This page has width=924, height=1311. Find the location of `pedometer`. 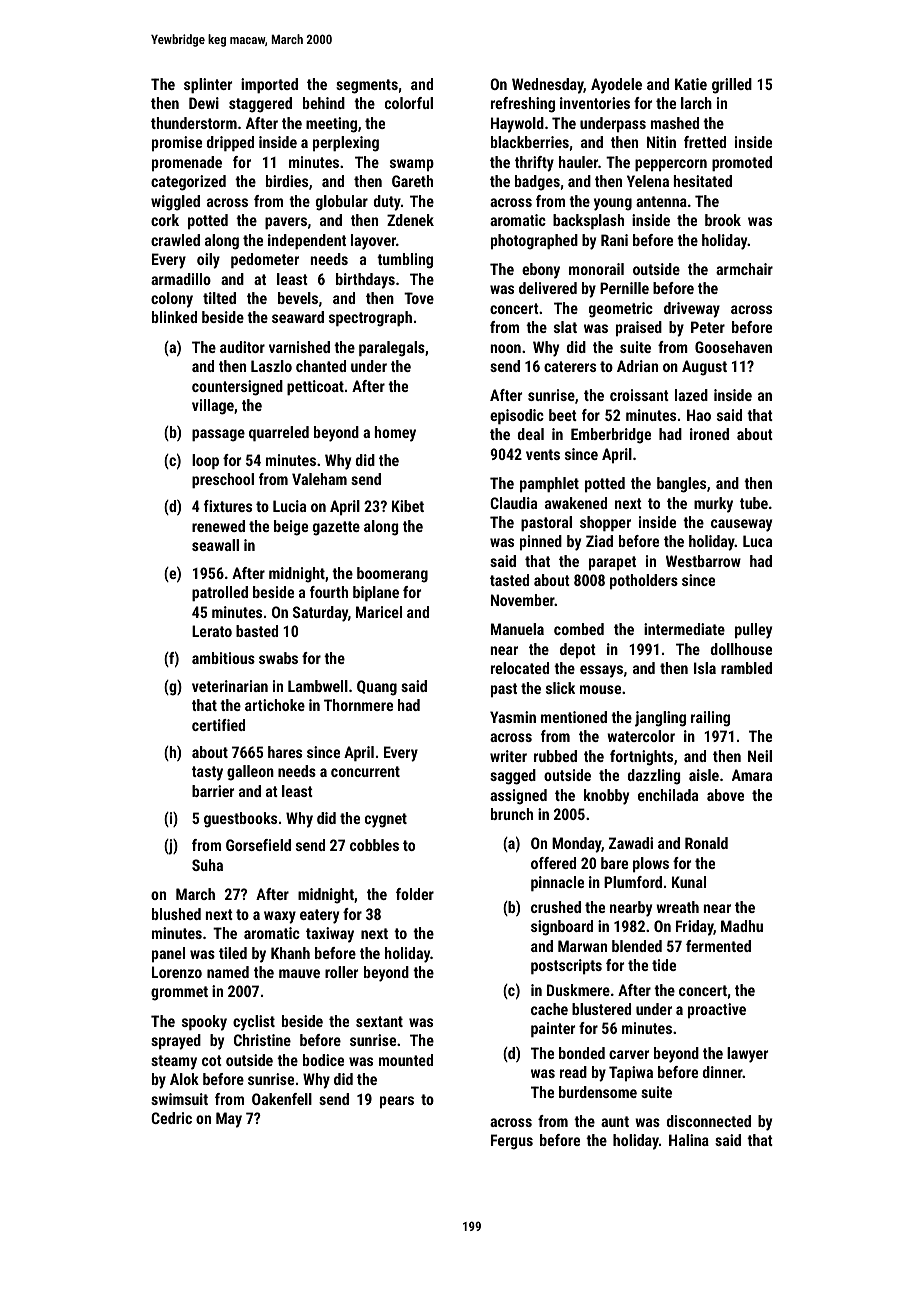

pedometer is located at coordinates (265, 261).
